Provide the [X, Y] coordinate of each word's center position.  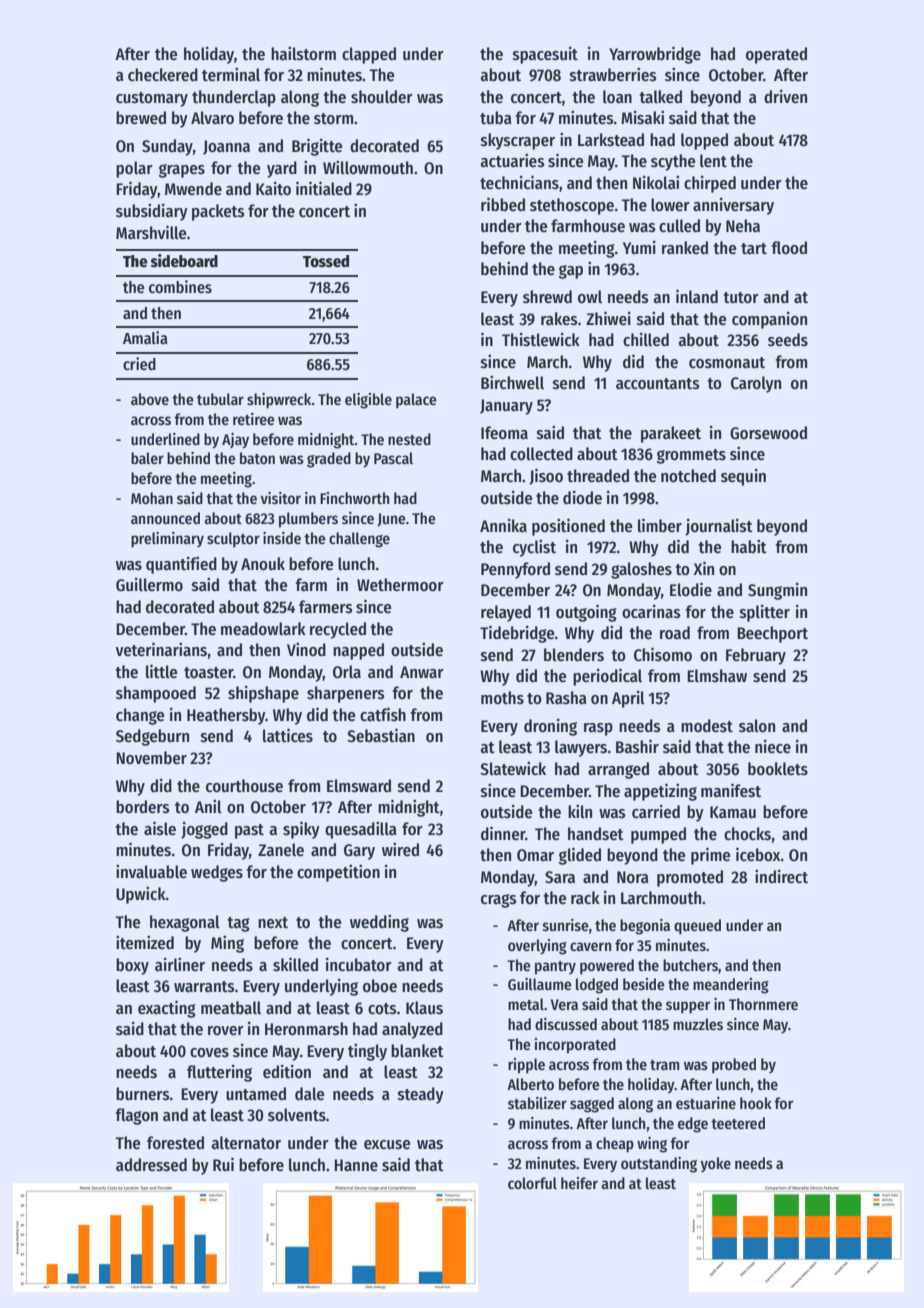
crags [499, 901]
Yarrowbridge [655, 55]
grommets [691, 456]
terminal [231, 75]
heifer [579, 1183]
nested [409, 439]
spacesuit [545, 55]
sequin [743, 477]
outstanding [659, 1165]
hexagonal [185, 923]
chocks [747, 834]
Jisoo [546, 476]
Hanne [356, 1165]
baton [257, 458]
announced [165, 518]
